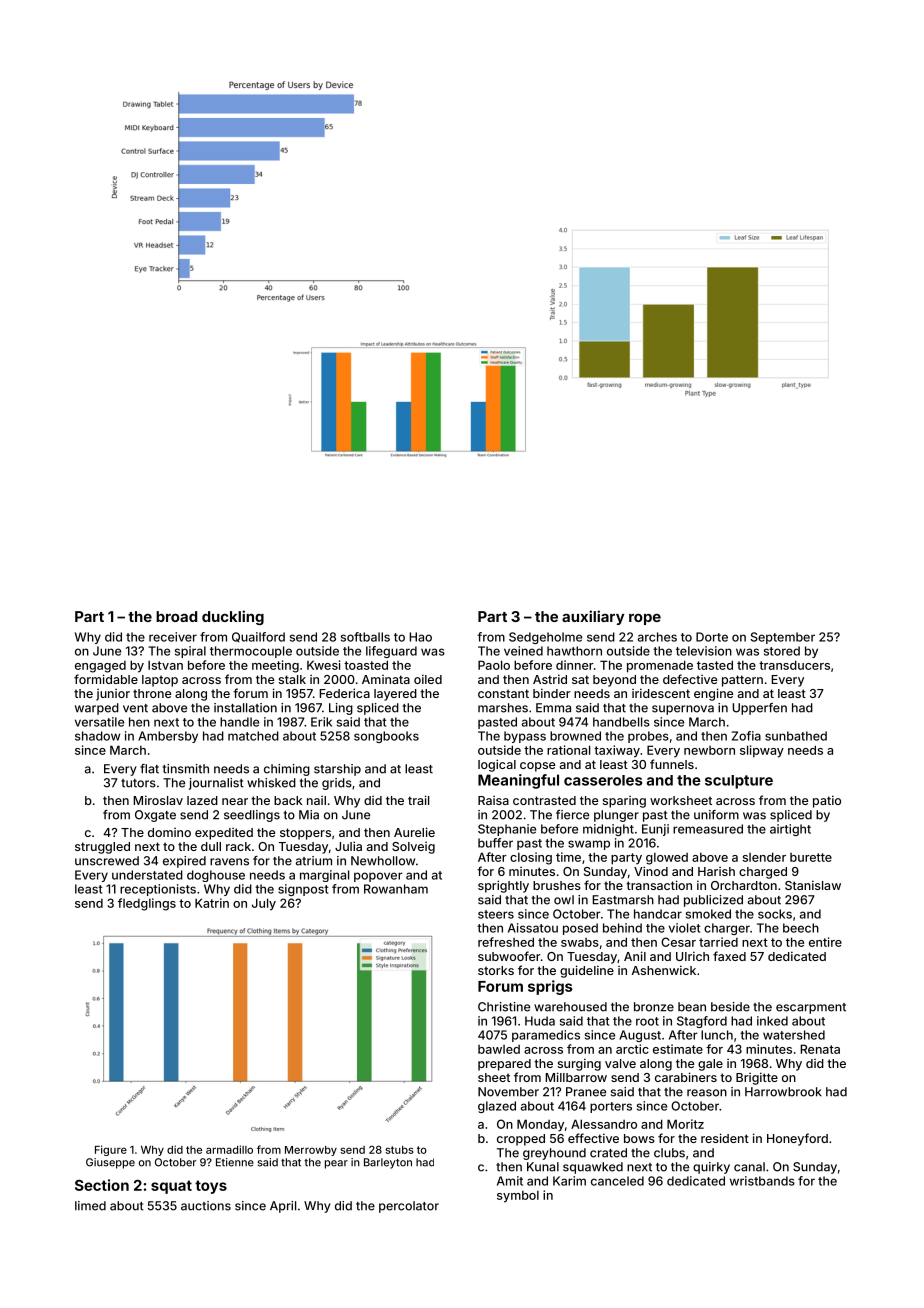  I want to click on spiral, so click(190, 652).
